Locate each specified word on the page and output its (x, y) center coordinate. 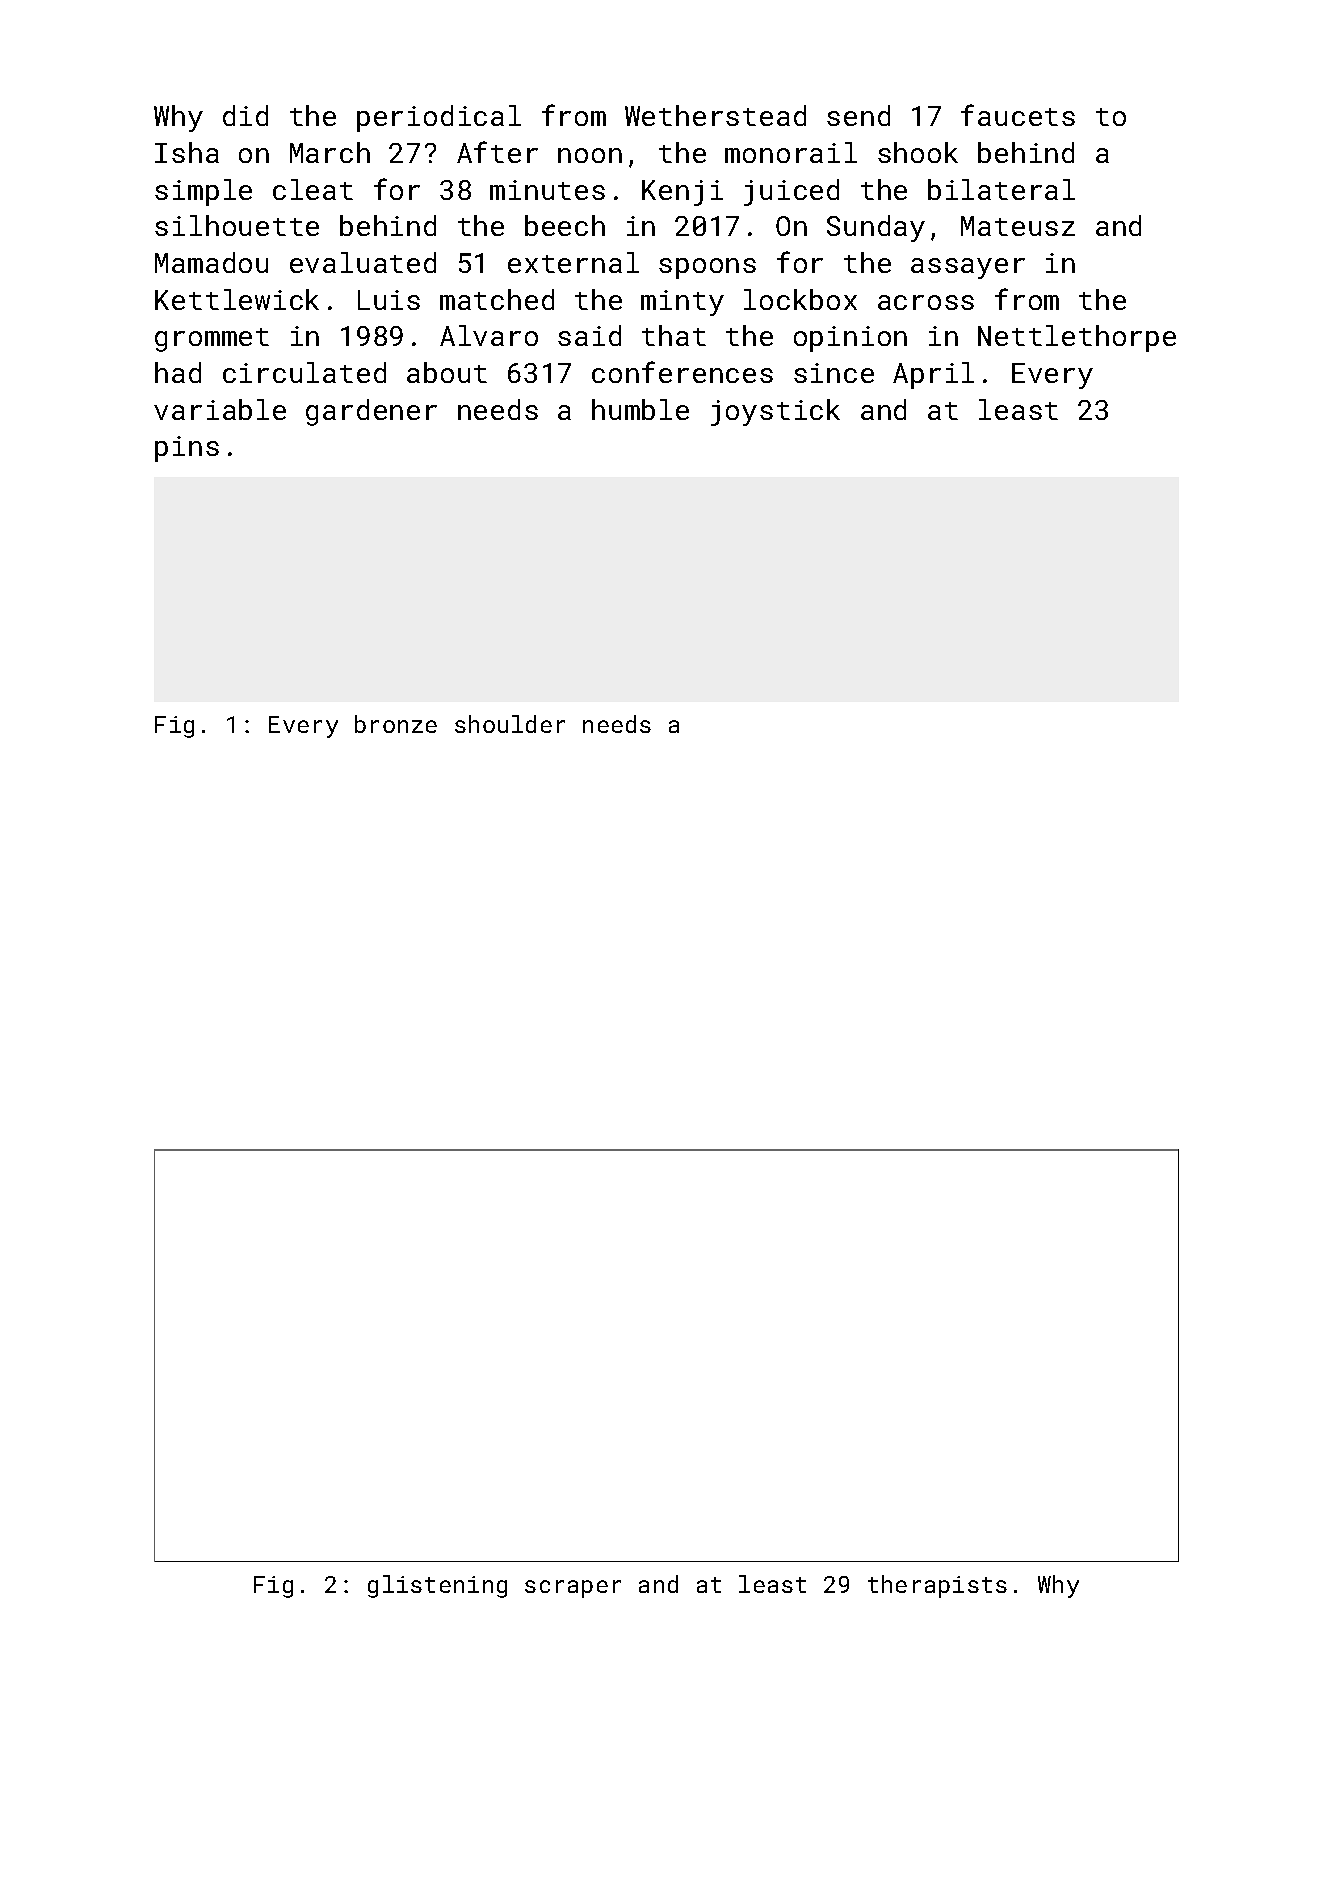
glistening (437, 1586)
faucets (1018, 115)
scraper (573, 1589)
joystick (775, 412)
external (573, 262)
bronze (396, 724)
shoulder (510, 724)
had (178, 372)
